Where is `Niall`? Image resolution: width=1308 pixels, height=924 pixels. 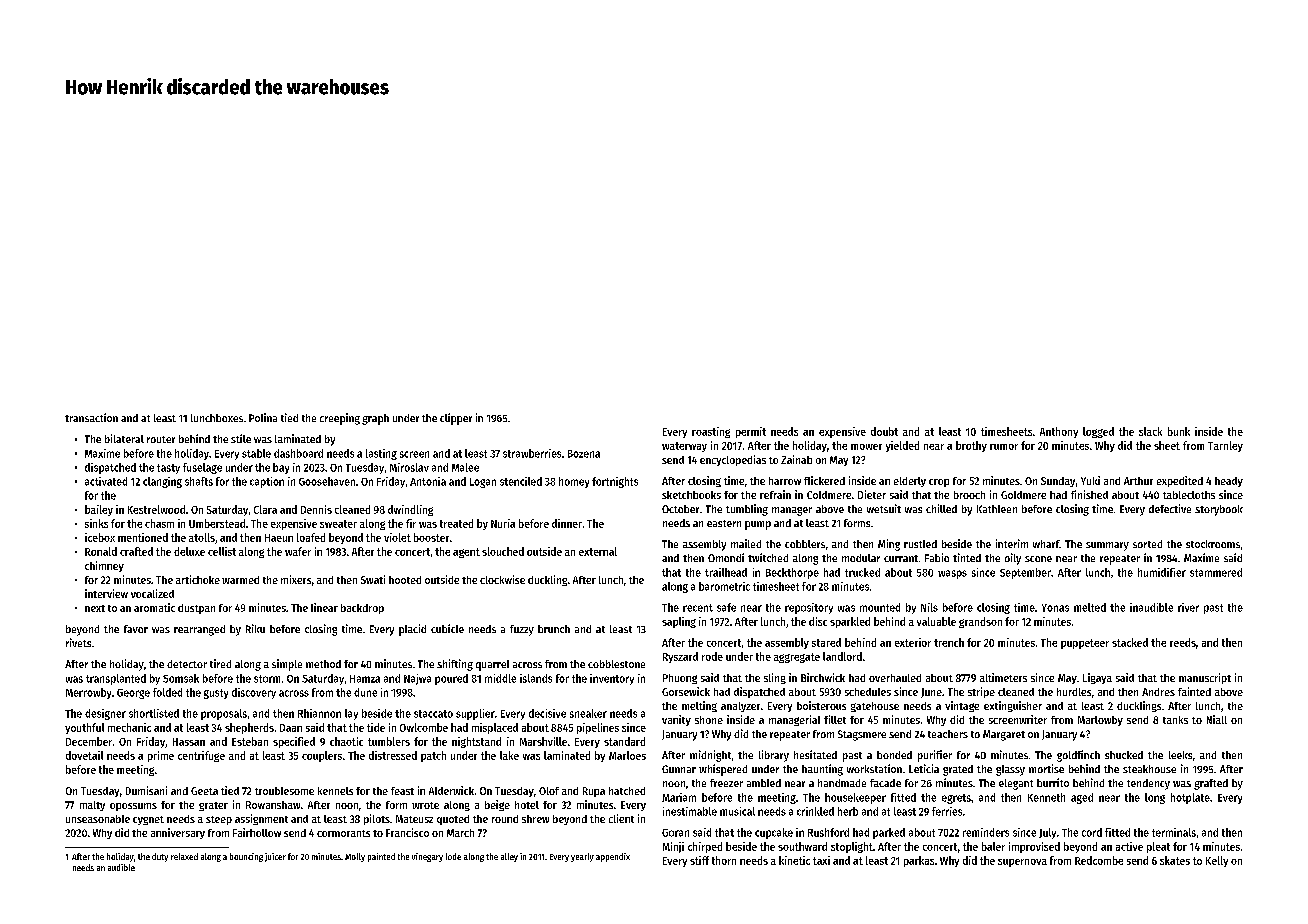 Niall is located at coordinates (1217, 719).
